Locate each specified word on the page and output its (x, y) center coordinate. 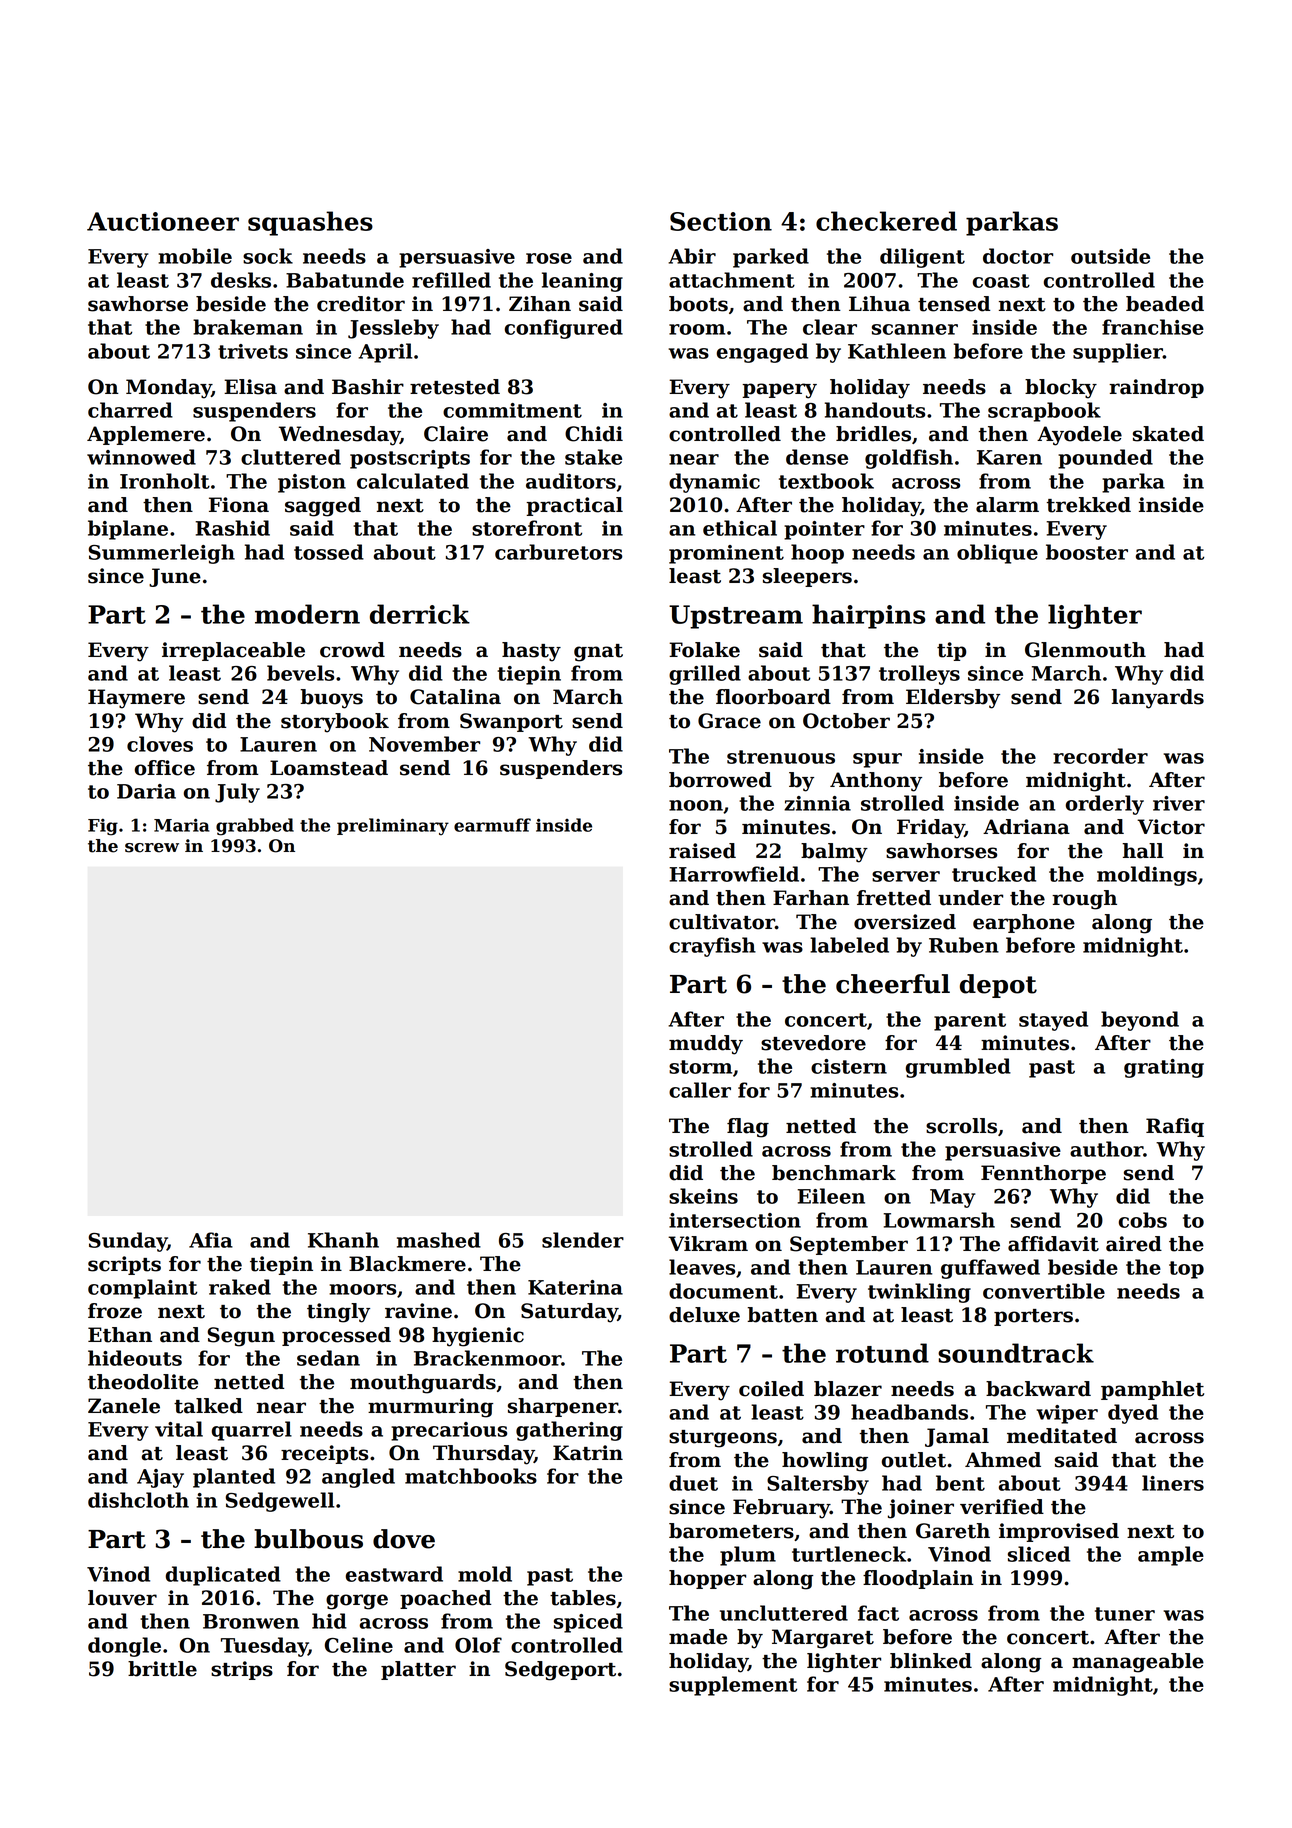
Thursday (483, 1455)
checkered (886, 221)
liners (1173, 1483)
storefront (527, 528)
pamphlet (1152, 1390)
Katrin (588, 1453)
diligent (922, 258)
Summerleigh (161, 554)
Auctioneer (163, 221)
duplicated (223, 1576)
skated (1168, 434)
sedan (328, 1358)
